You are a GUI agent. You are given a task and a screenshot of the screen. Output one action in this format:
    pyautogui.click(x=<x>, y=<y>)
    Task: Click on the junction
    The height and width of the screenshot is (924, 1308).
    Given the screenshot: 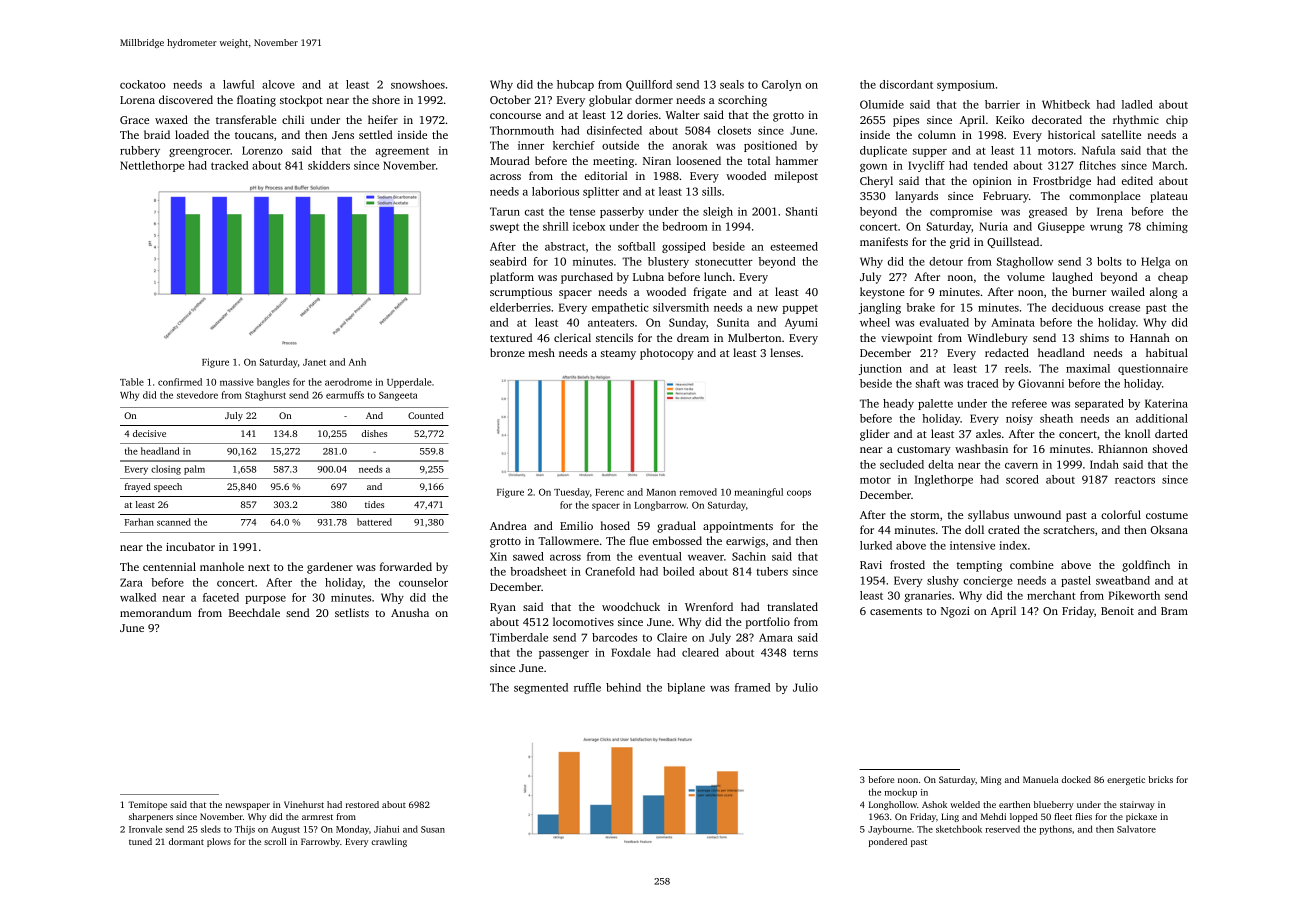 What is the action you would take?
    pyautogui.click(x=880, y=369)
